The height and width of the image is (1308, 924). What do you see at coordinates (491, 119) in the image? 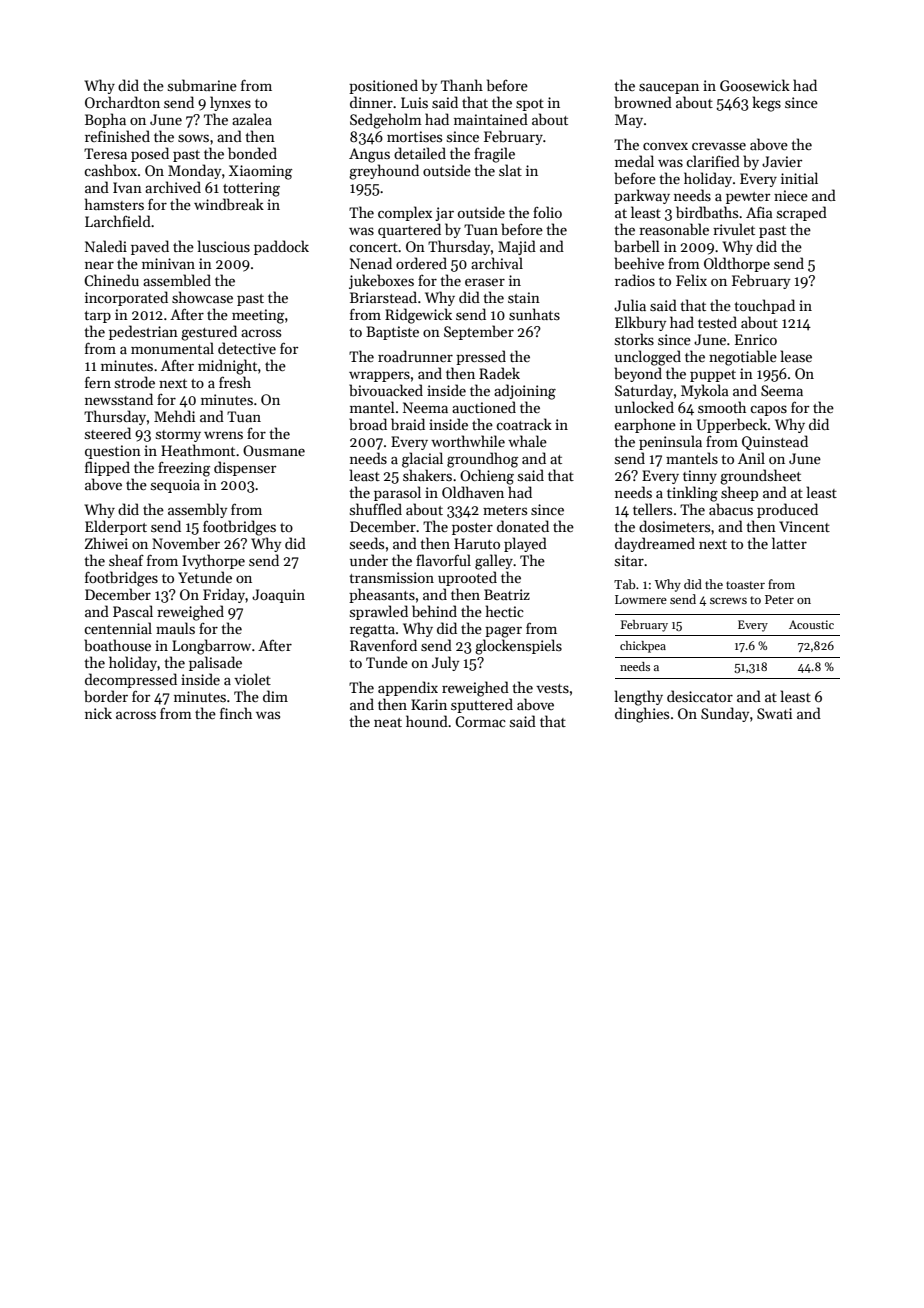
I see `maintained` at bounding box center [491, 119].
